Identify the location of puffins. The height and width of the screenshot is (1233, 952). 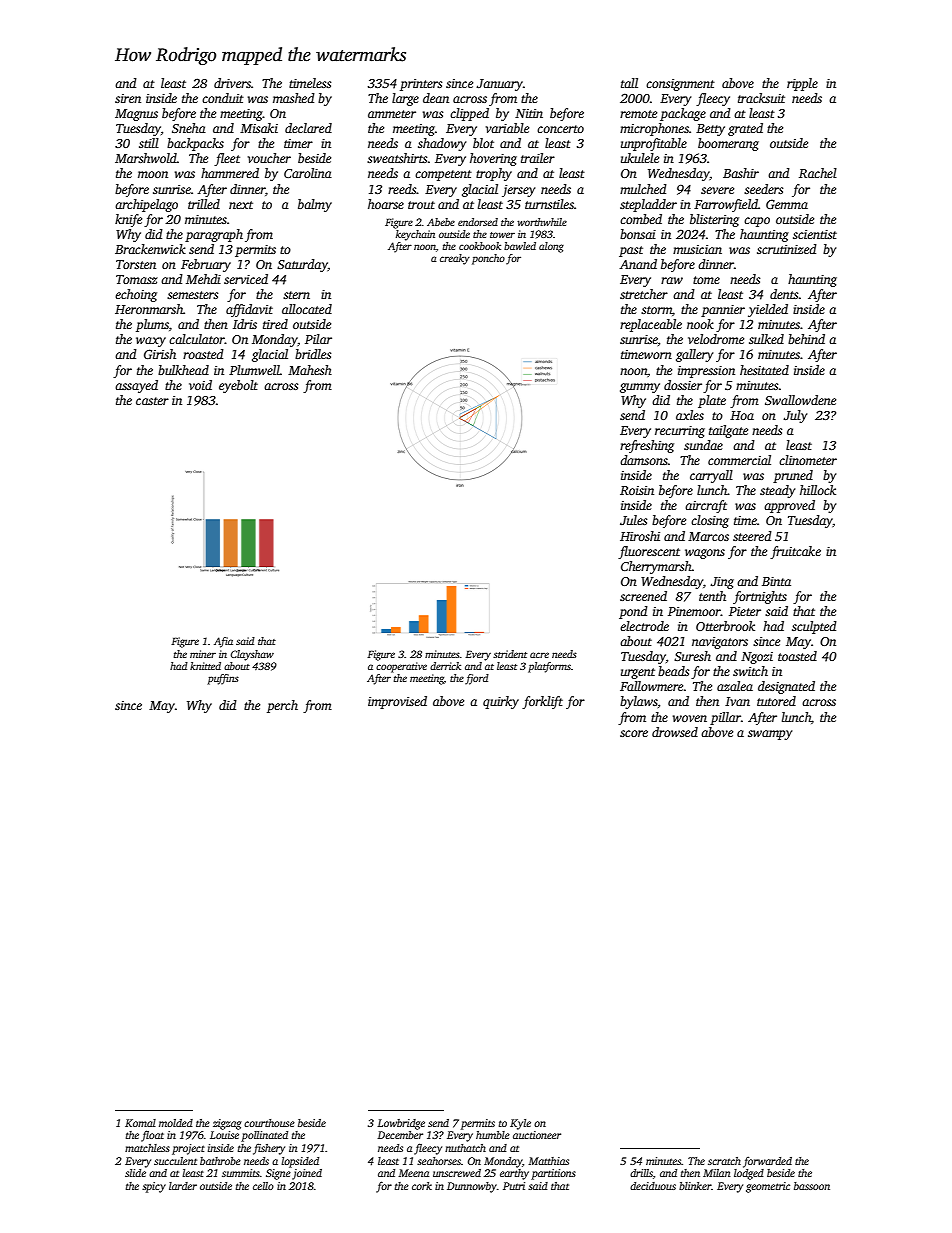
(223, 679).
